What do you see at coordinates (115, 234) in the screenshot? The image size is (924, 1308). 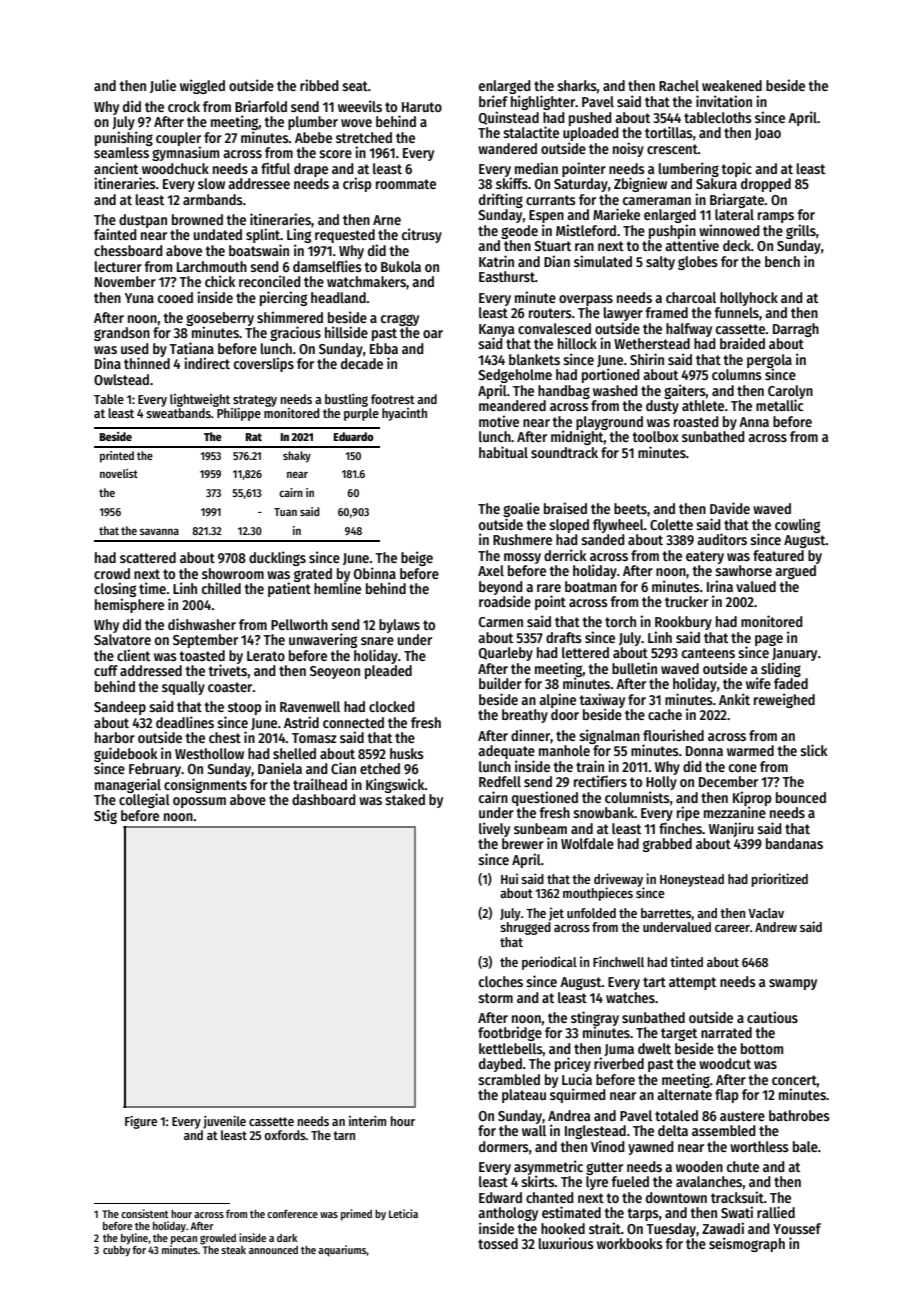 I see `fainted` at bounding box center [115, 234].
